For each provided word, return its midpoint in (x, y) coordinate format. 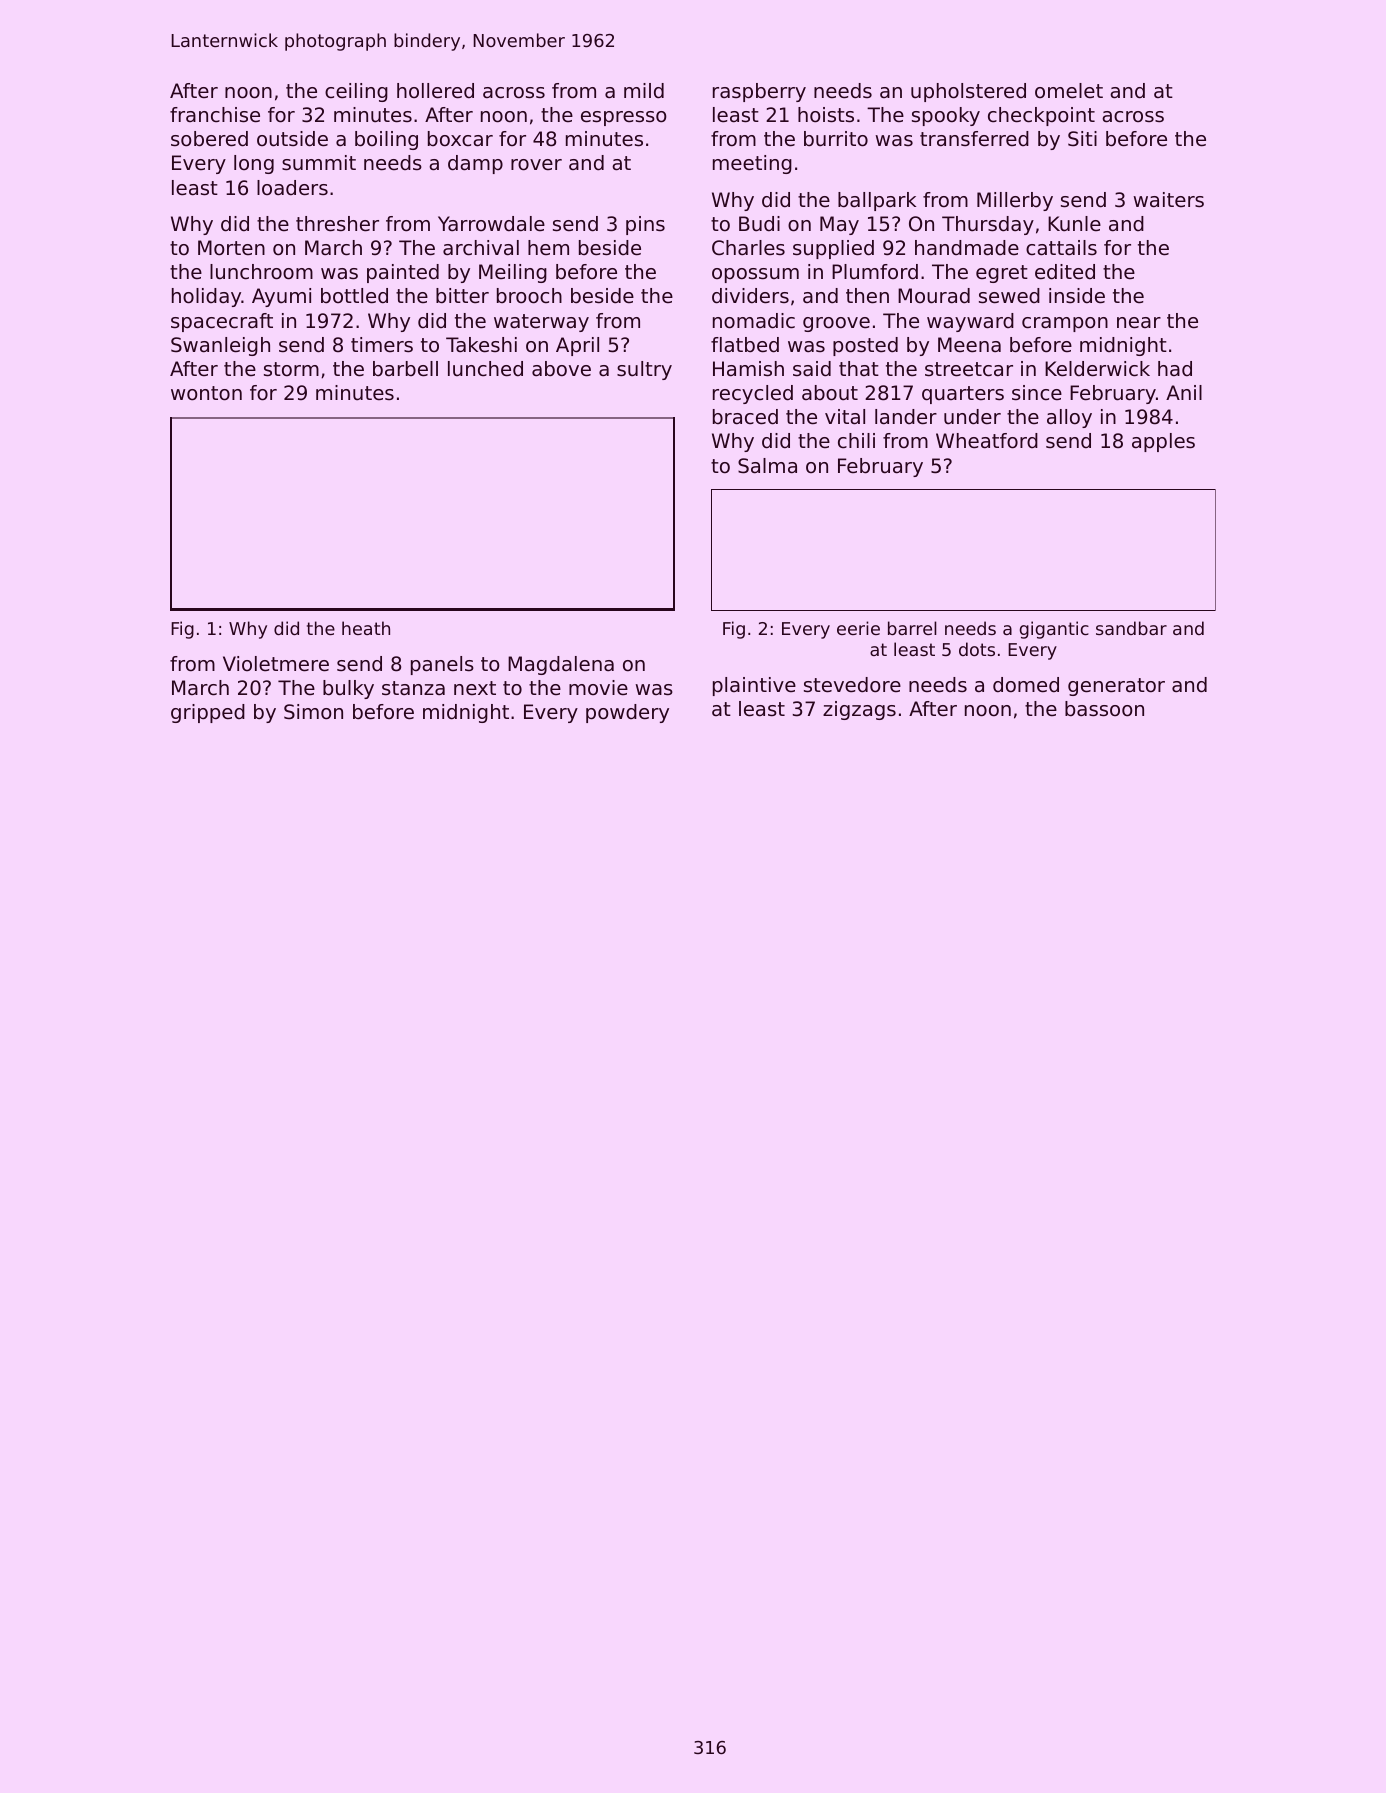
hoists (826, 115)
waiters (1168, 200)
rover (536, 165)
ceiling (356, 92)
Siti (1082, 139)
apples (1163, 442)
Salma (767, 466)
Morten (231, 248)
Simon (313, 712)
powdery (627, 713)
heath (366, 628)
